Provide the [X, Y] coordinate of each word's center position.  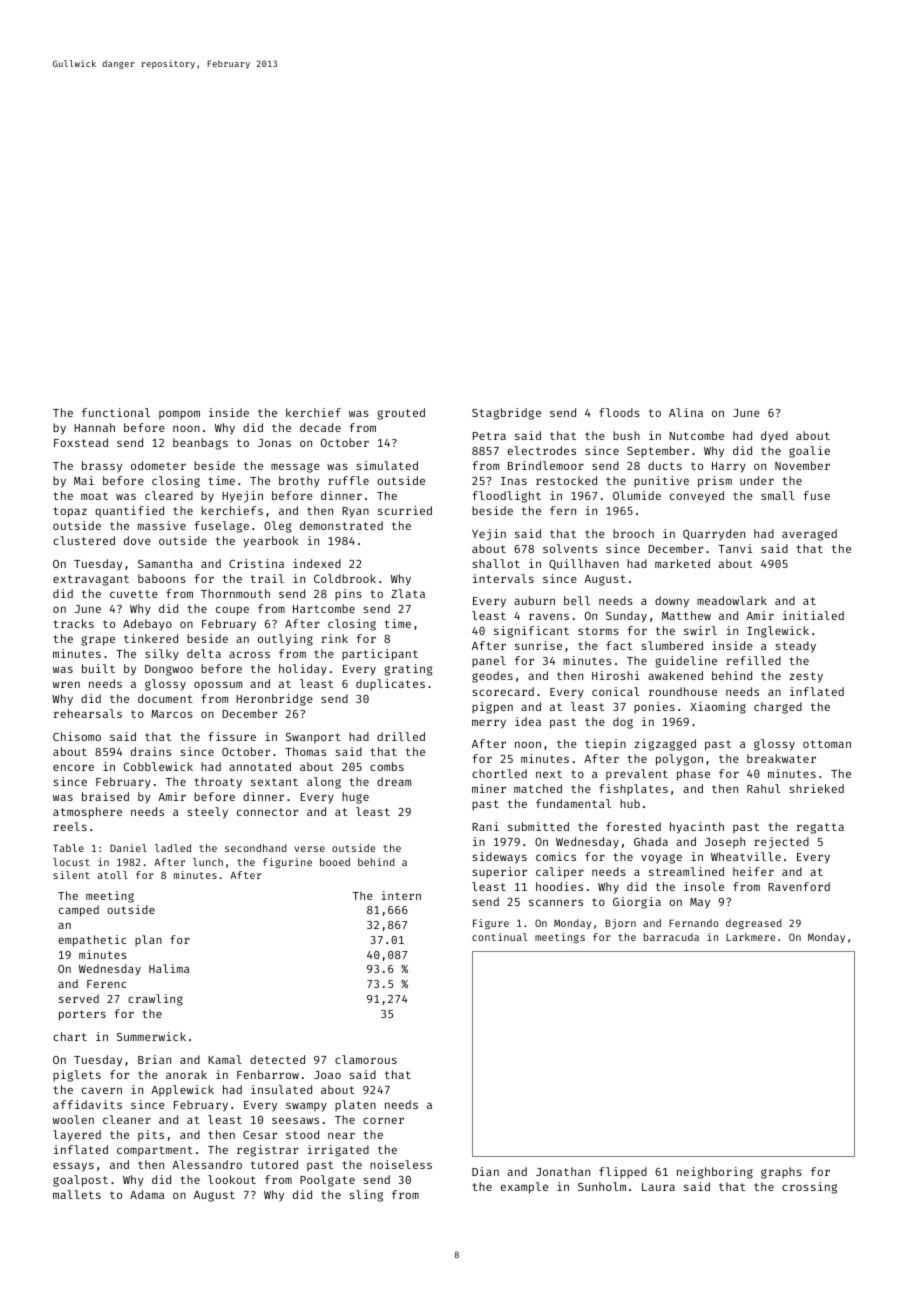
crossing [809, 1188]
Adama [147, 1194]
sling [366, 1196]
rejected [781, 843]
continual [500, 937]
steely [207, 813]
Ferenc [106, 984]
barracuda [671, 937]
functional [116, 412]
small [777, 495]
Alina [686, 412]
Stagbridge [506, 414]
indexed [317, 563]
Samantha [165, 563]
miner [489, 788]
